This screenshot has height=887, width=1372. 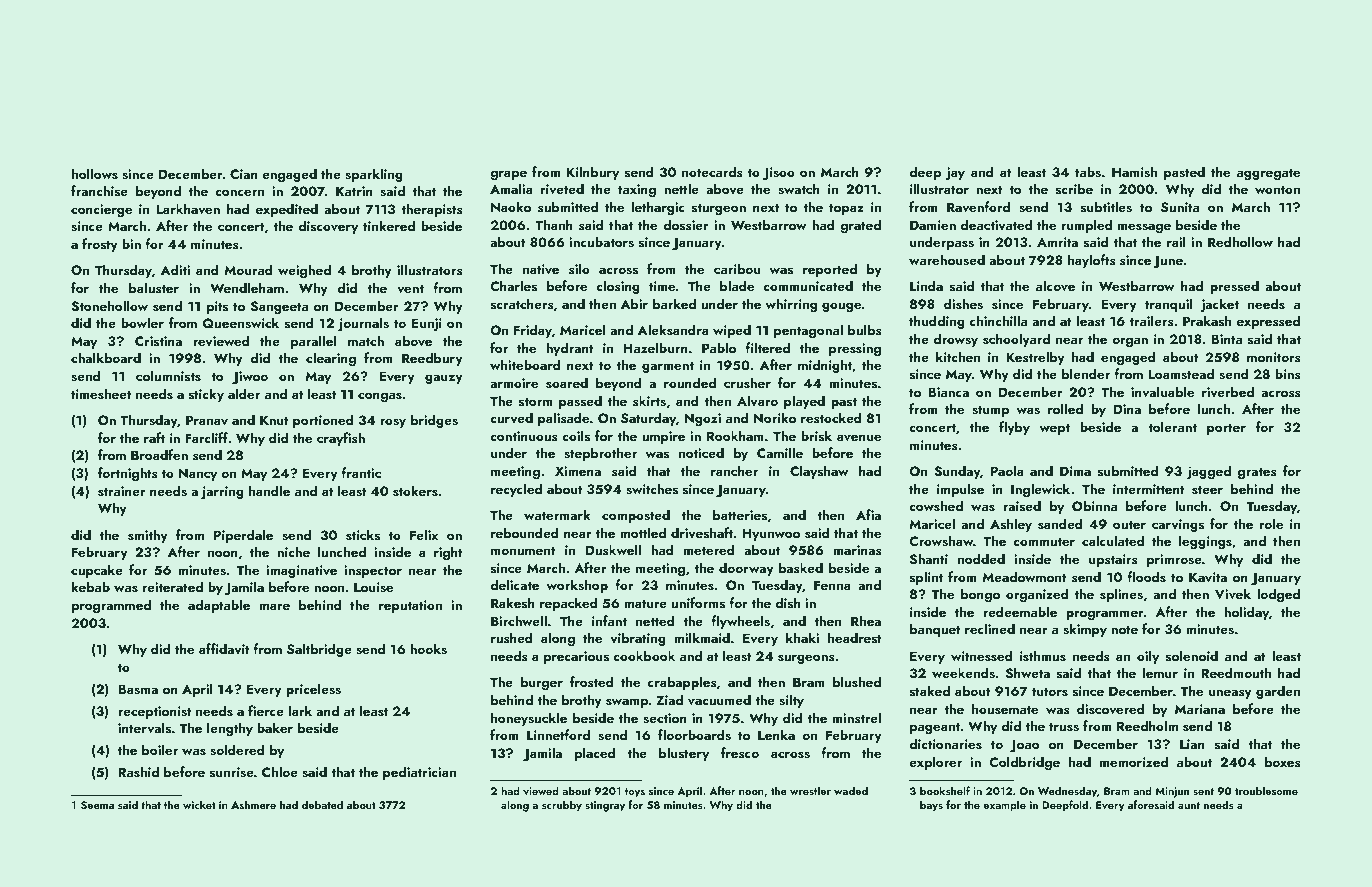 I want to click on stingray, so click(x=605, y=806).
